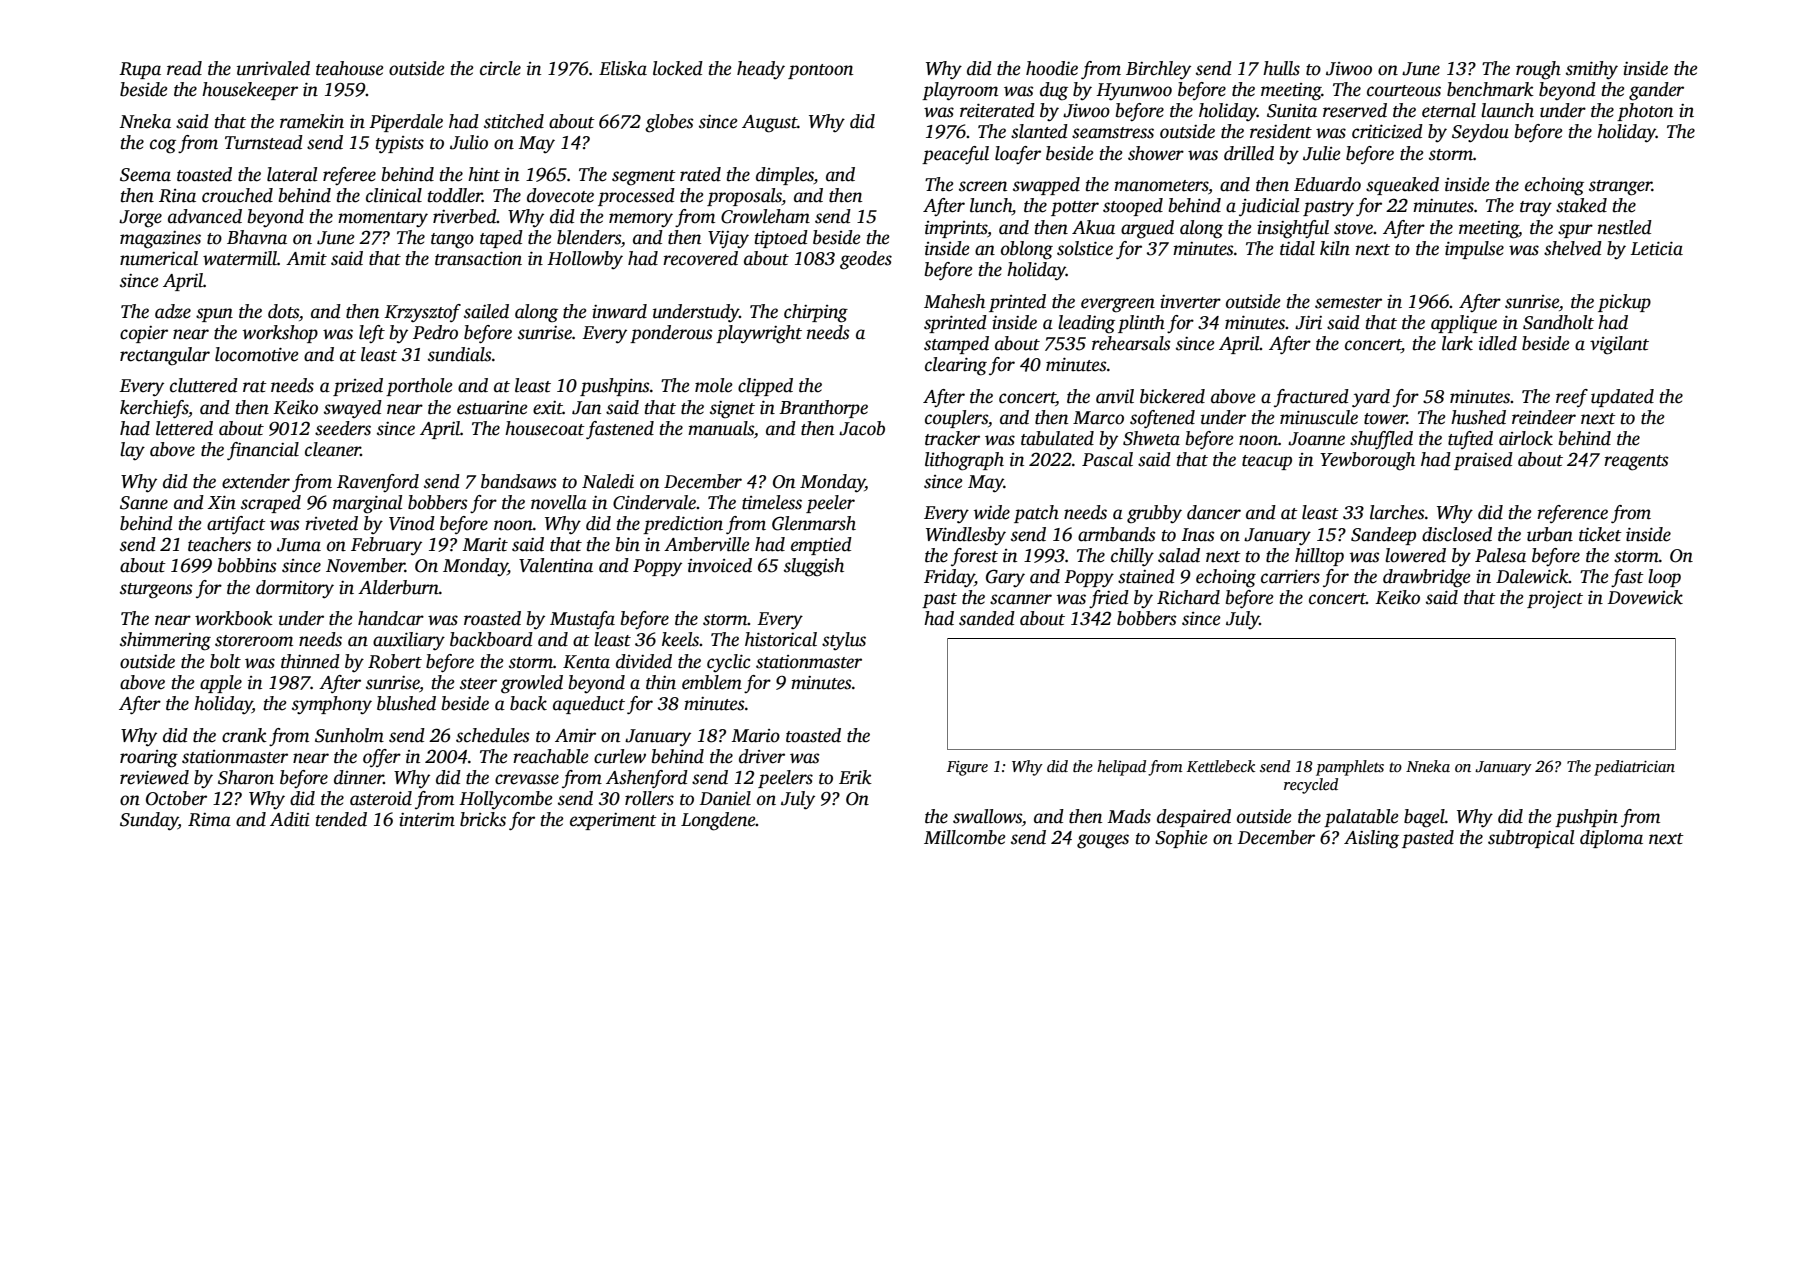 The width and height of the page is (1818, 1286). I want to click on project, so click(1555, 599).
